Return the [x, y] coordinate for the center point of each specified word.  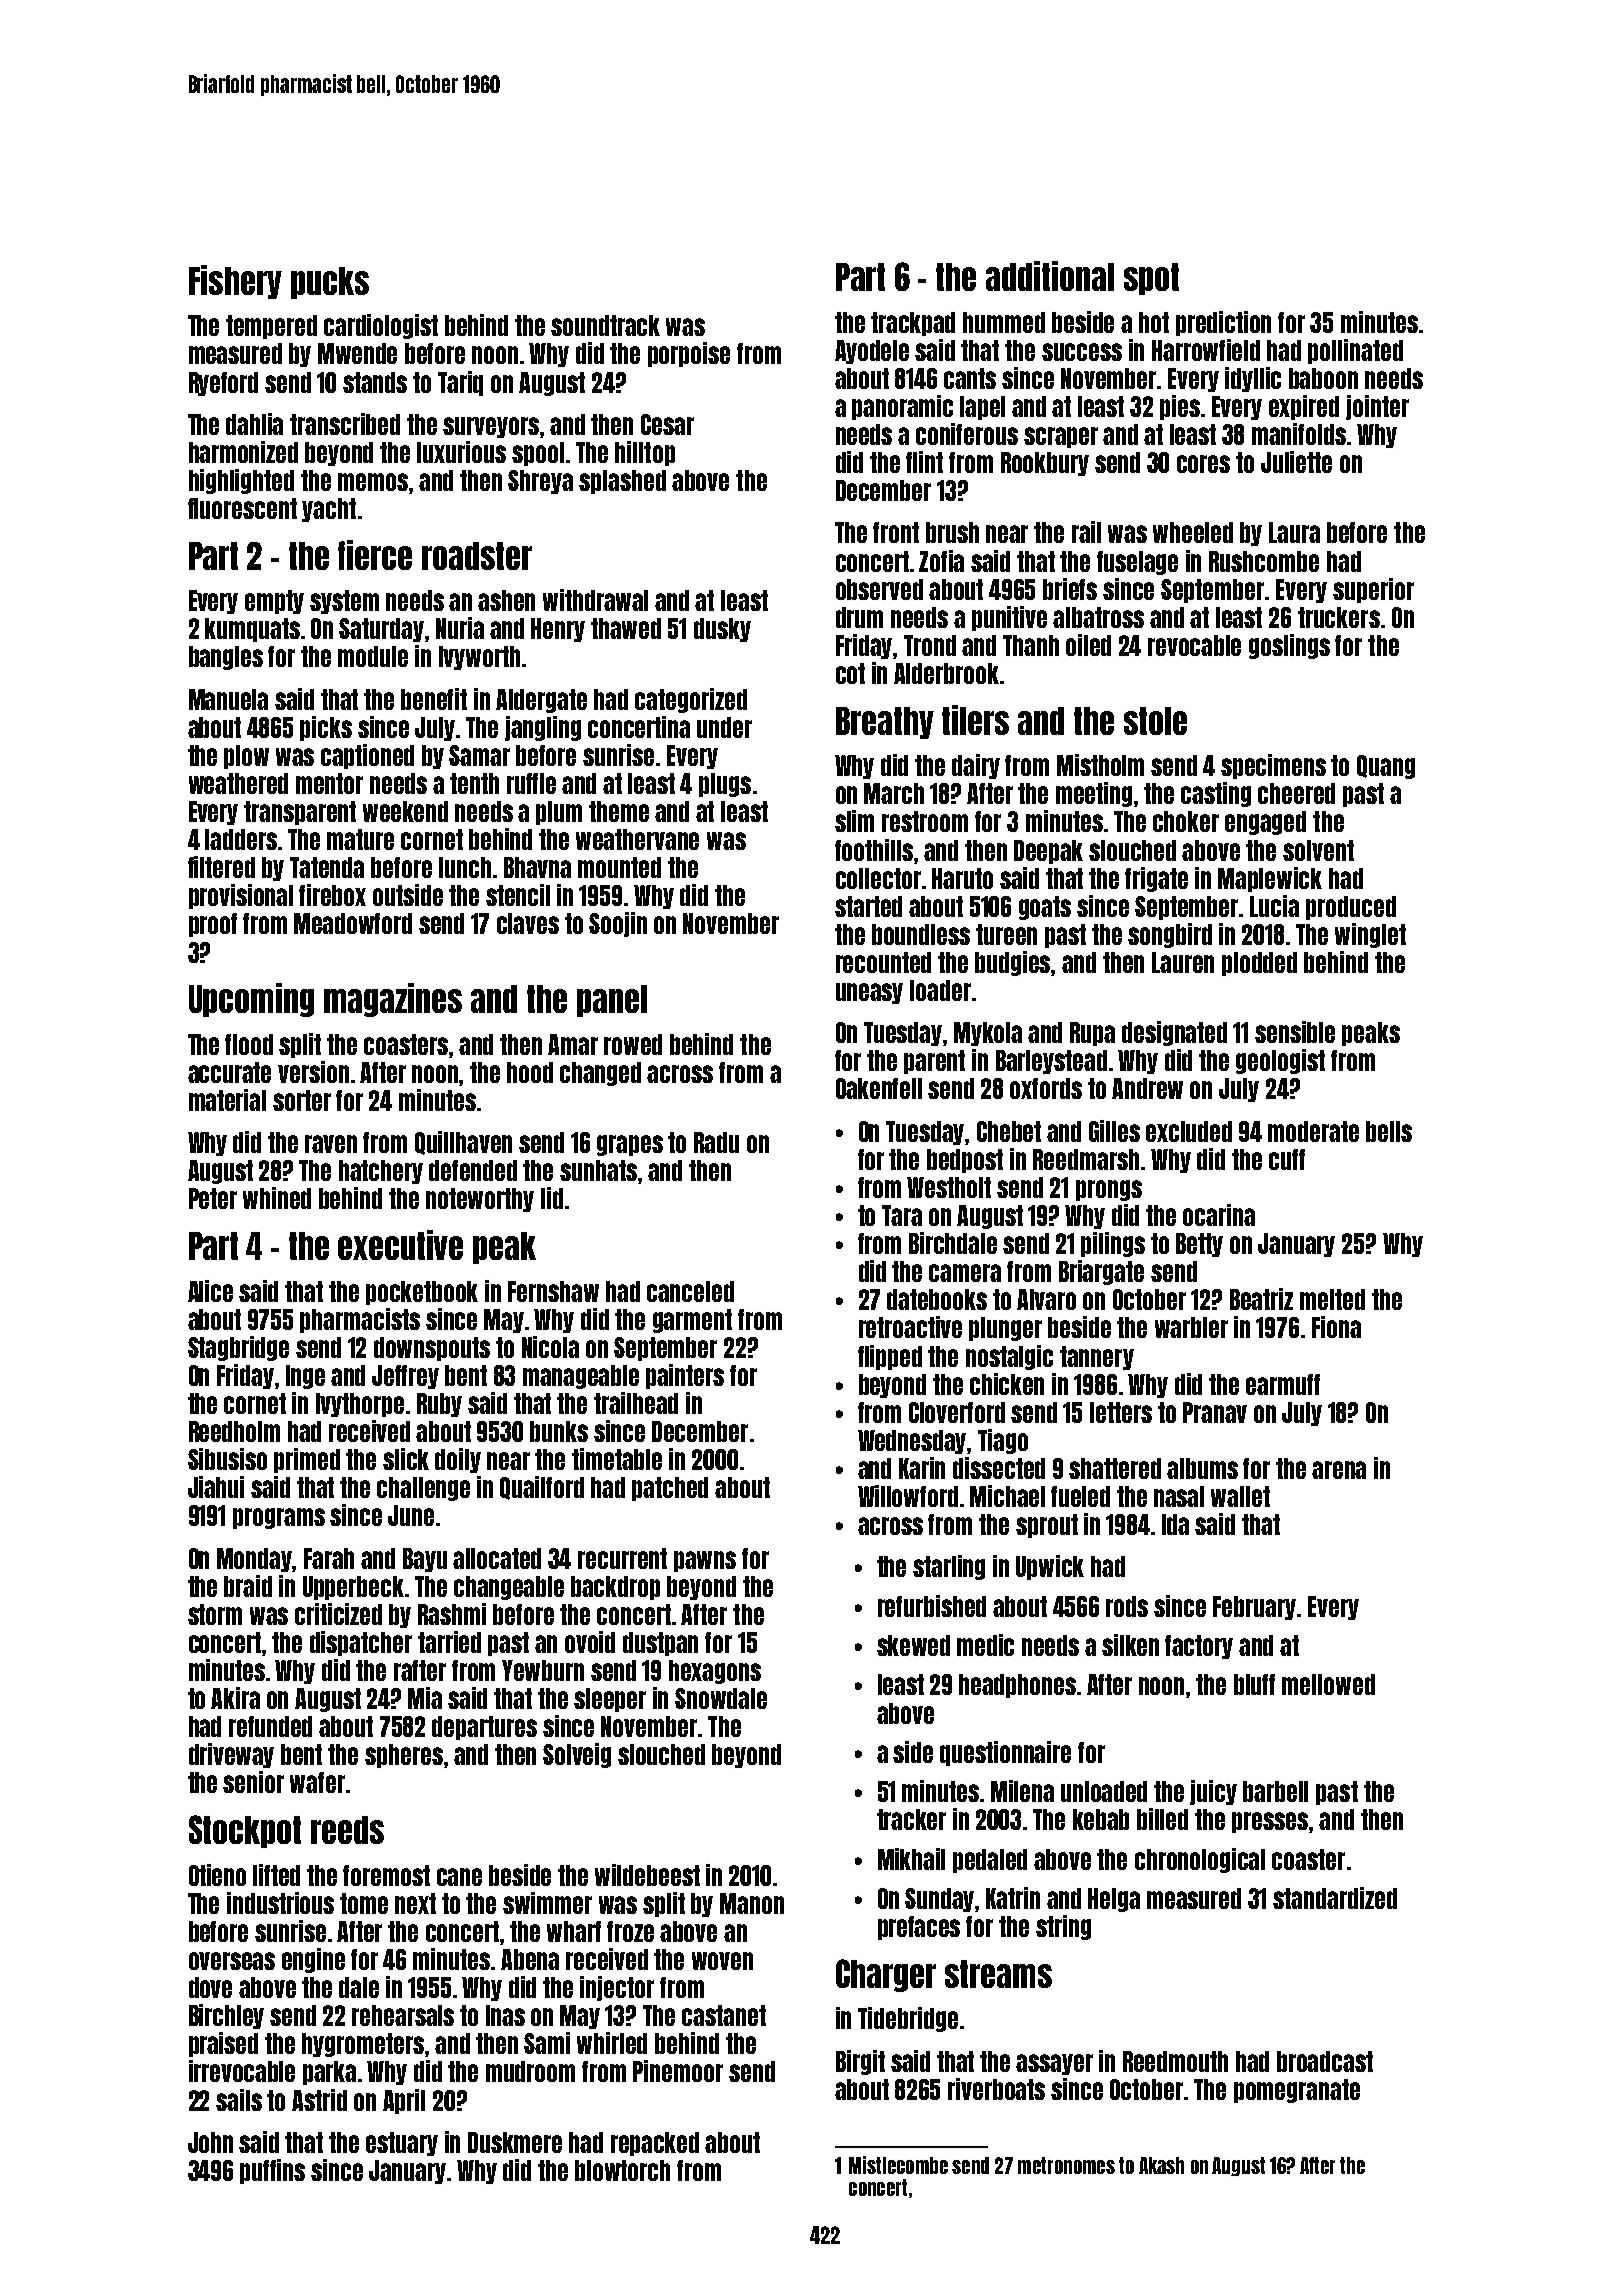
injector [617, 1988]
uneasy [869, 993]
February [1254, 1608]
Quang [1386, 767]
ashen [506, 600]
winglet [1370, 935]
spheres [404, 1756]
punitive [1009, 618]
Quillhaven [463, 1143]
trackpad [913, 324]
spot [1151, 279]
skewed [913, 1645]
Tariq [460, 383]
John [210, 2142]
